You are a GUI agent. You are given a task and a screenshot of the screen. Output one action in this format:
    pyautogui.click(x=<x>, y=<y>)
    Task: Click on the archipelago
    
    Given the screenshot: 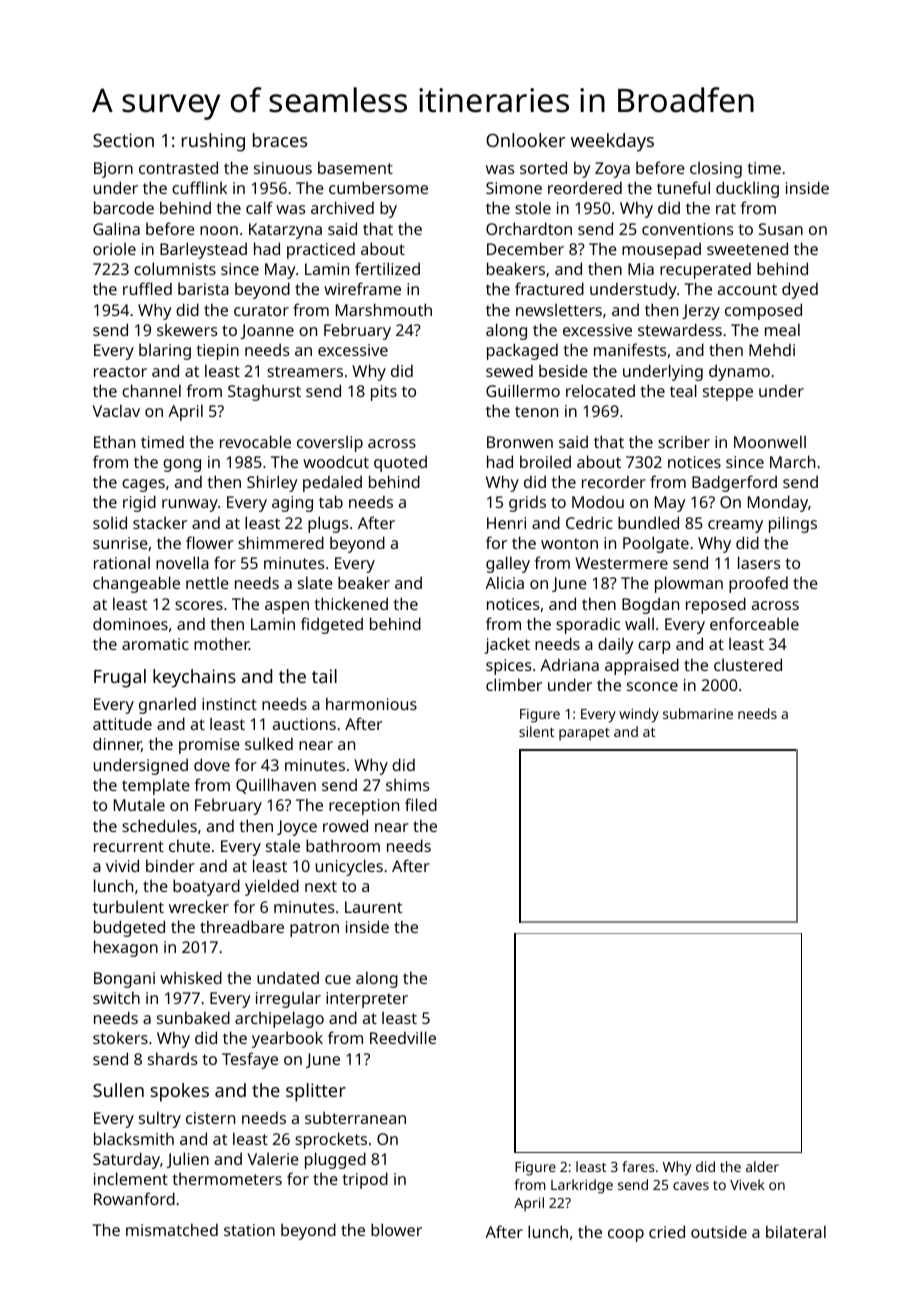 What is the action you would take?
    pyautogui.click(x=279, y=1019)
